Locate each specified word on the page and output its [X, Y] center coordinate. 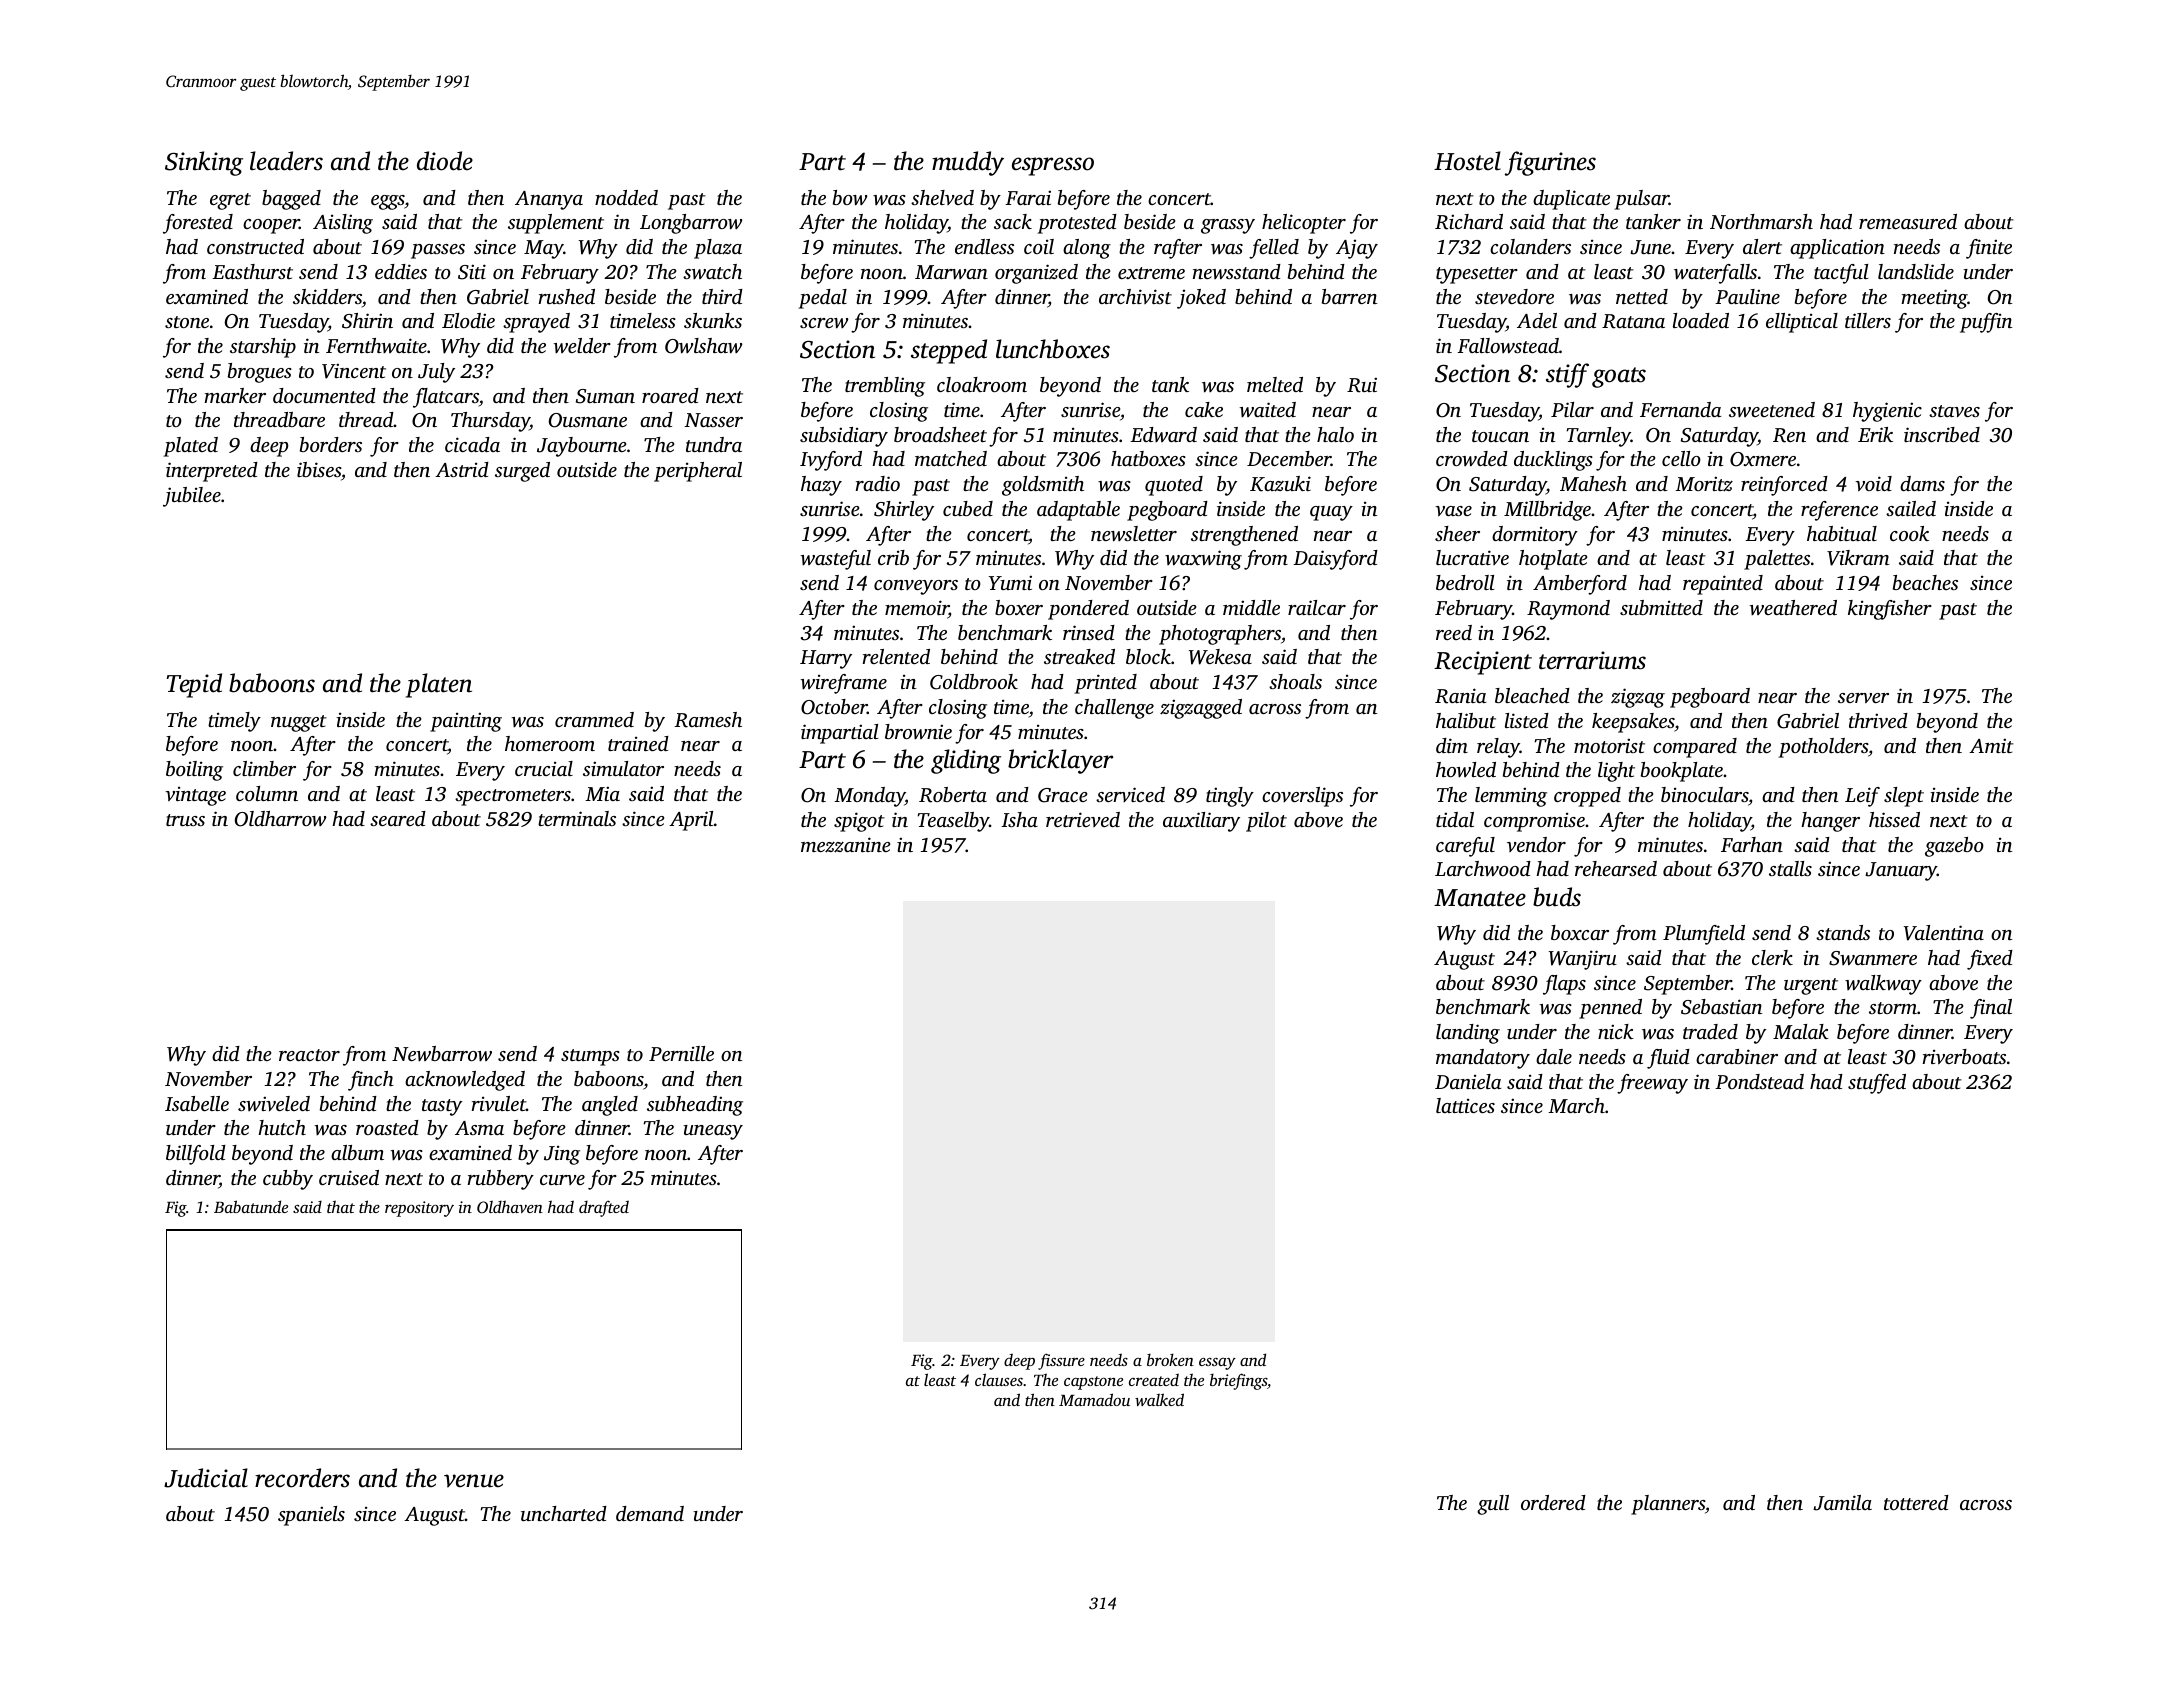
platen [439, 685]
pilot [1266, 822]
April [691, 821]
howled [1466, 769]
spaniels [311, 1516]
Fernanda [1680, 409]
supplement [556, 224]
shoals [1295, 681]
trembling [885, 387]
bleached [1532, 695]
